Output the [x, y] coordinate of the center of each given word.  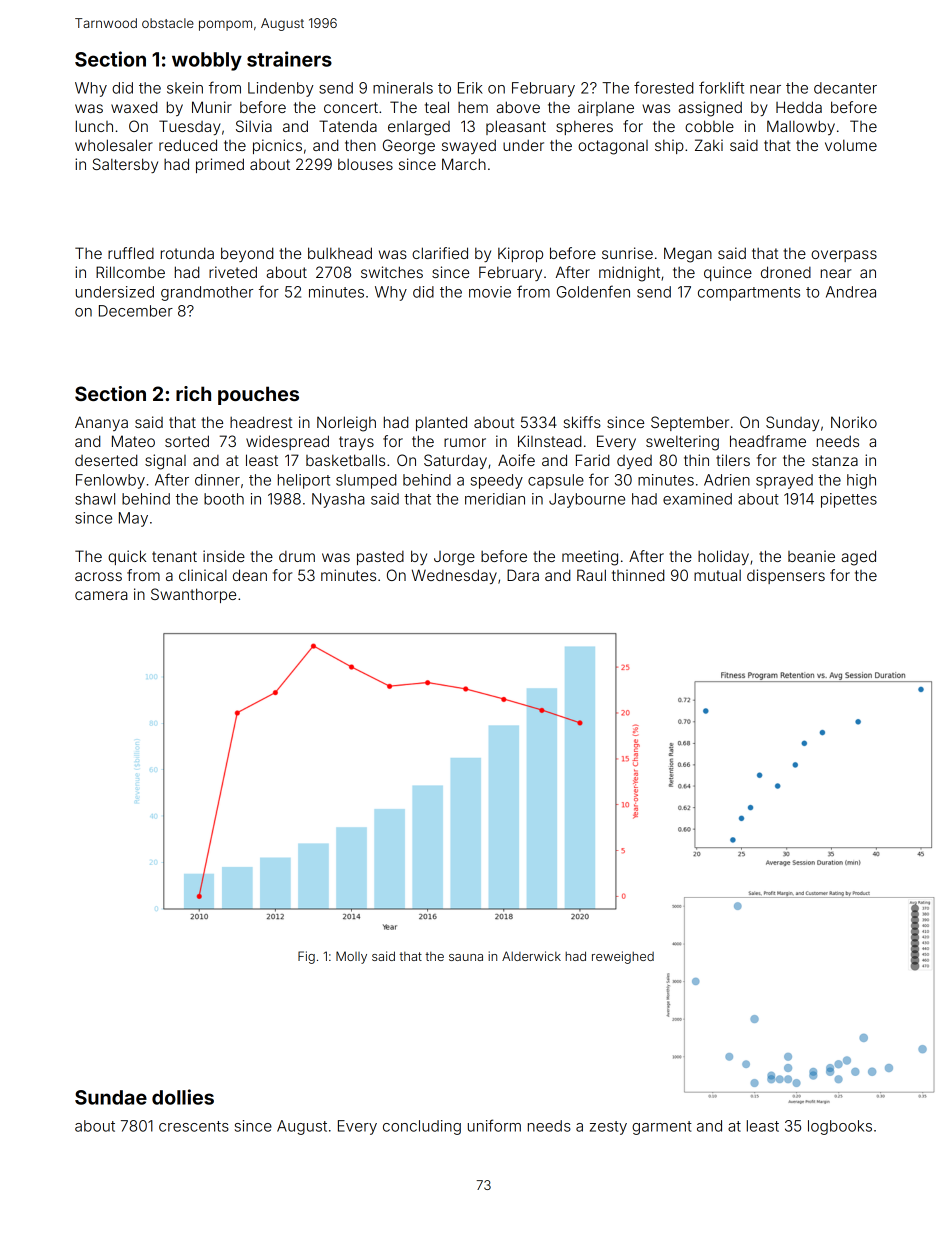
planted [441, 423]
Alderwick [531, 956]
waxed [134, 107]
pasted [380, 558]
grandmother [207, 293]
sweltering [682, 443]
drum [297, 556]
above [518, 107]
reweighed [623, 957]
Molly [351, 957]
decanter [845, 88]
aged [858, 558]
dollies [183, 1097]
